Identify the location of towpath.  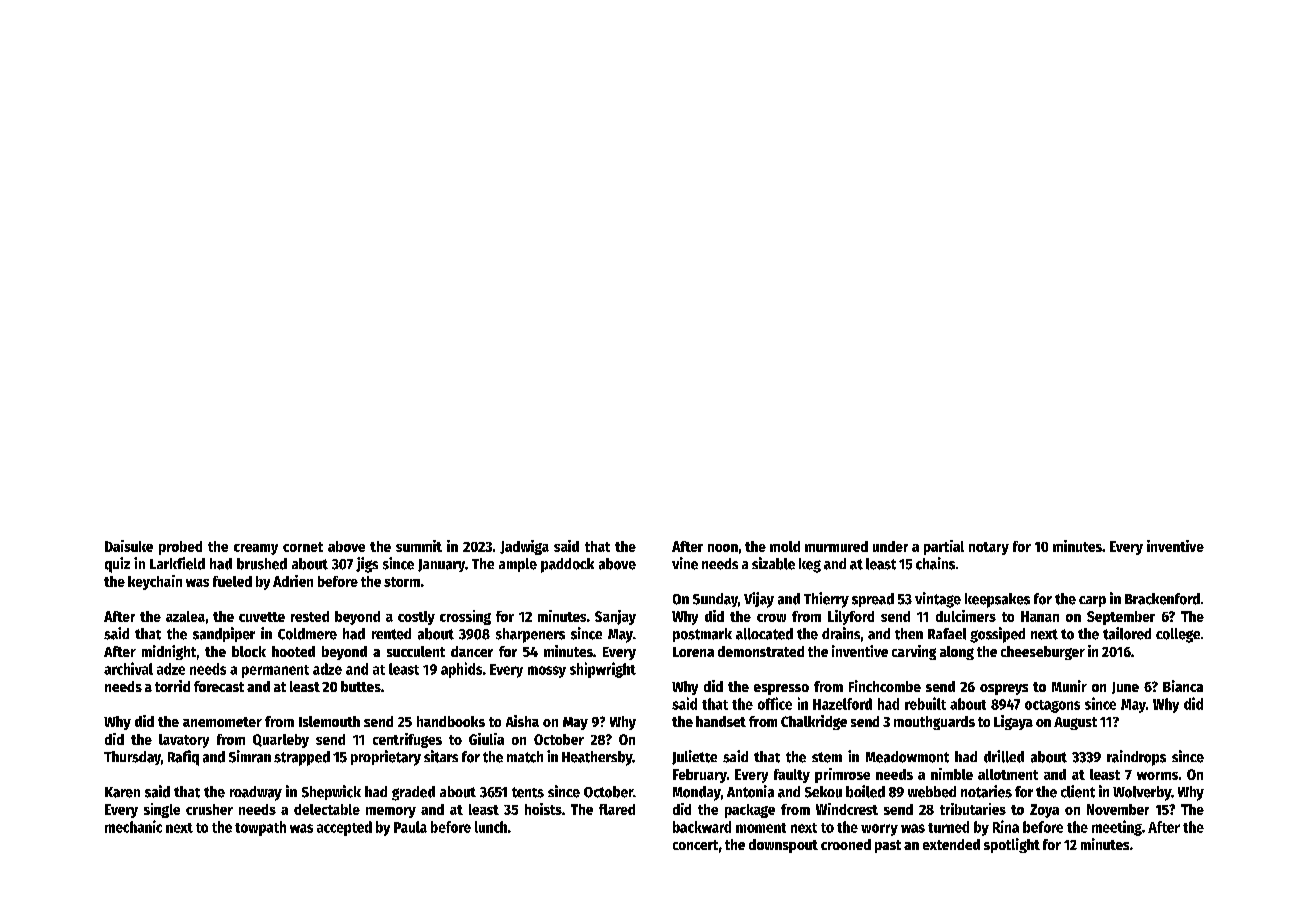
(260, 828).
